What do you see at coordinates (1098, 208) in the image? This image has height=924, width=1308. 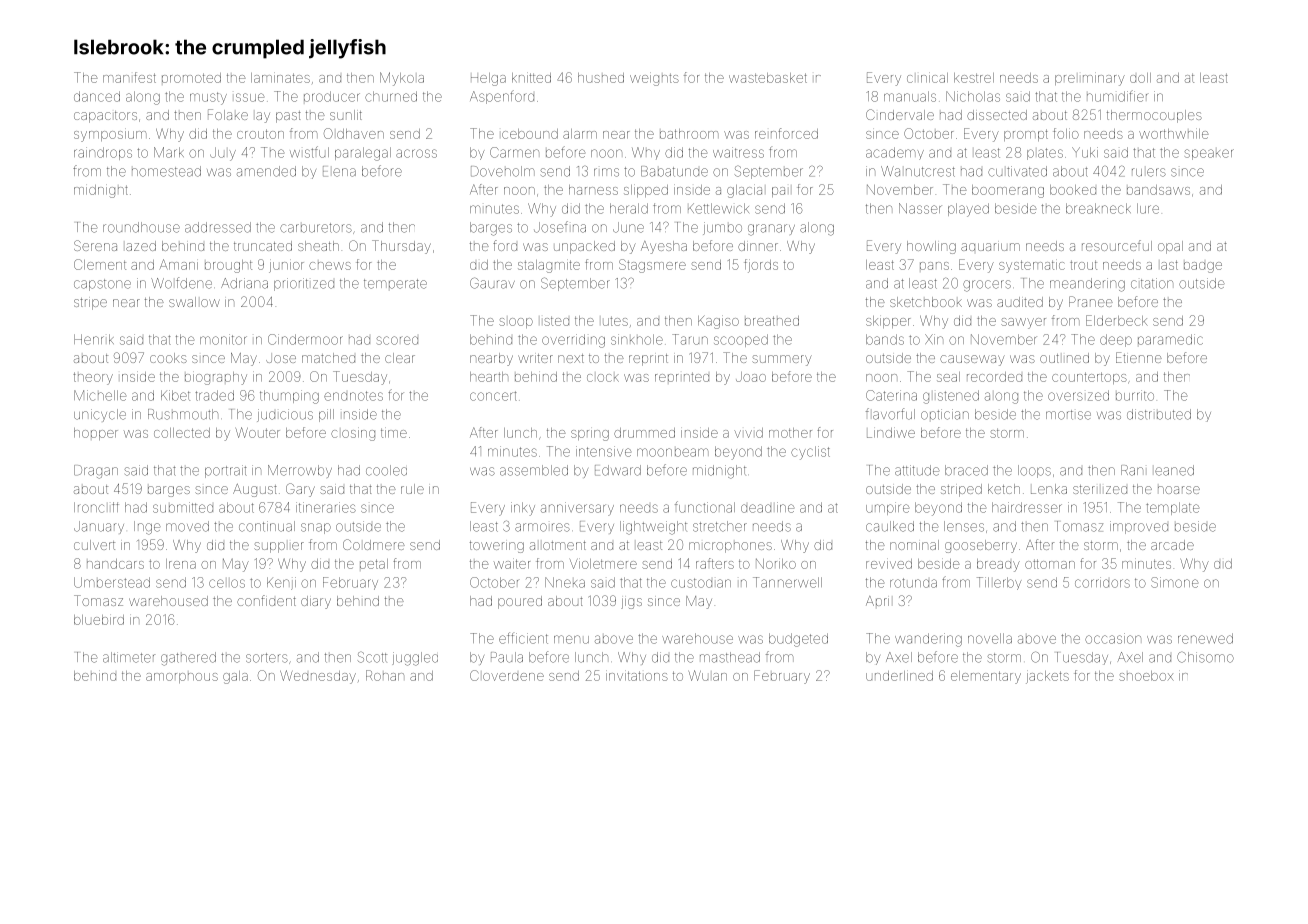 I see `breakneck` at bounding box center [1098, 208].
